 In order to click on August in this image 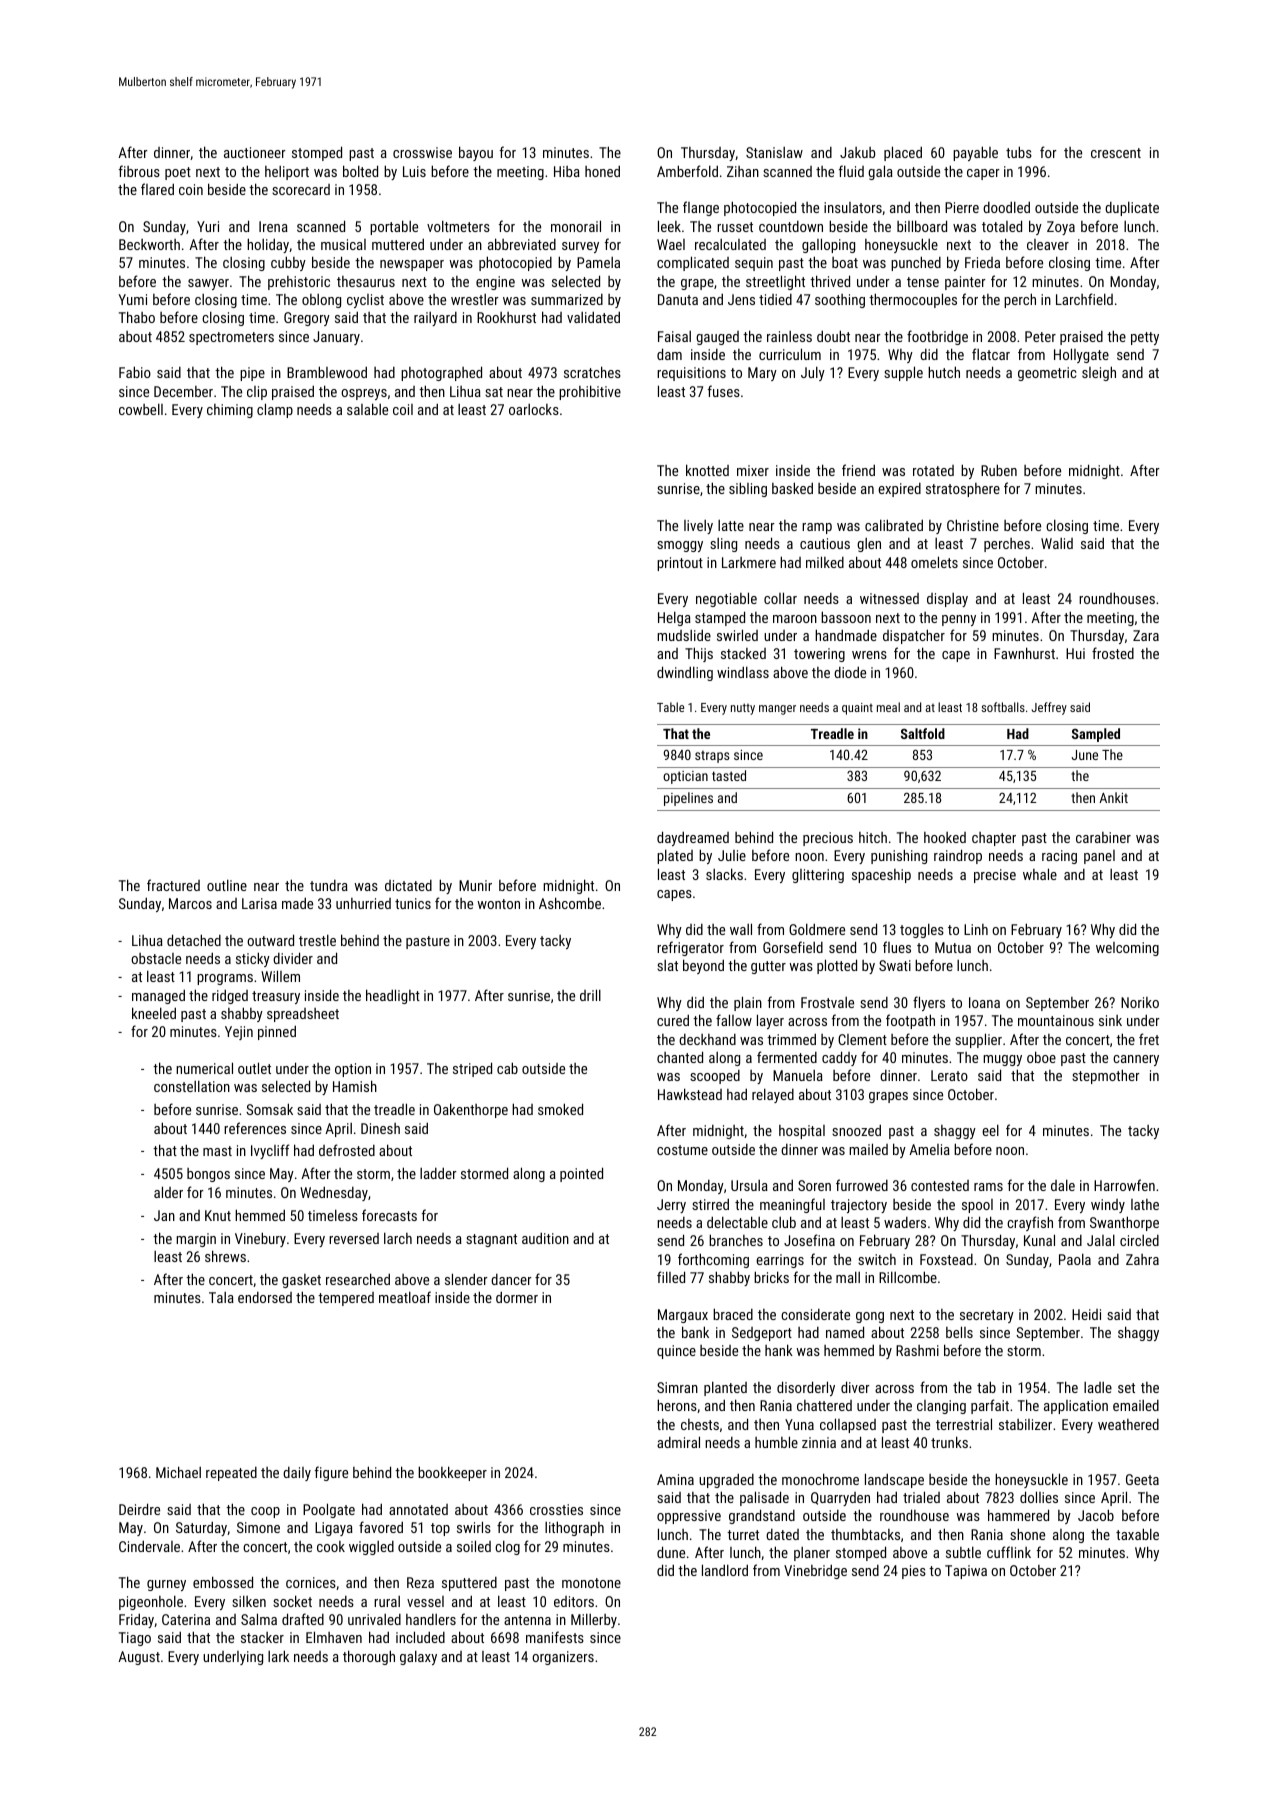, I will do `click(139, 1658)`.
